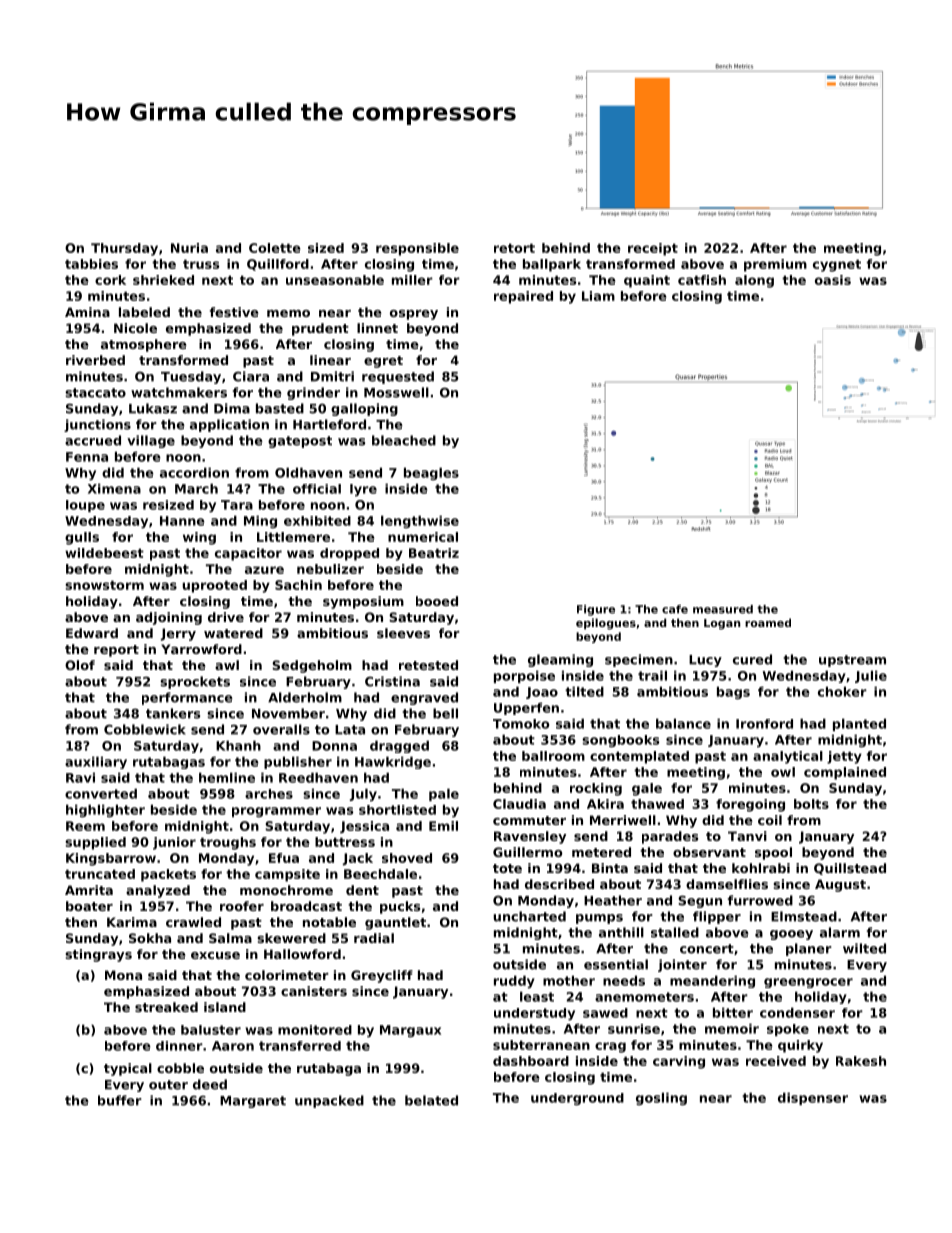 The width and height of the page is (952, 1233). What do you see at coordinates (598, 296) in the page?
I see `Liam` at bounding box center [598, 296].
